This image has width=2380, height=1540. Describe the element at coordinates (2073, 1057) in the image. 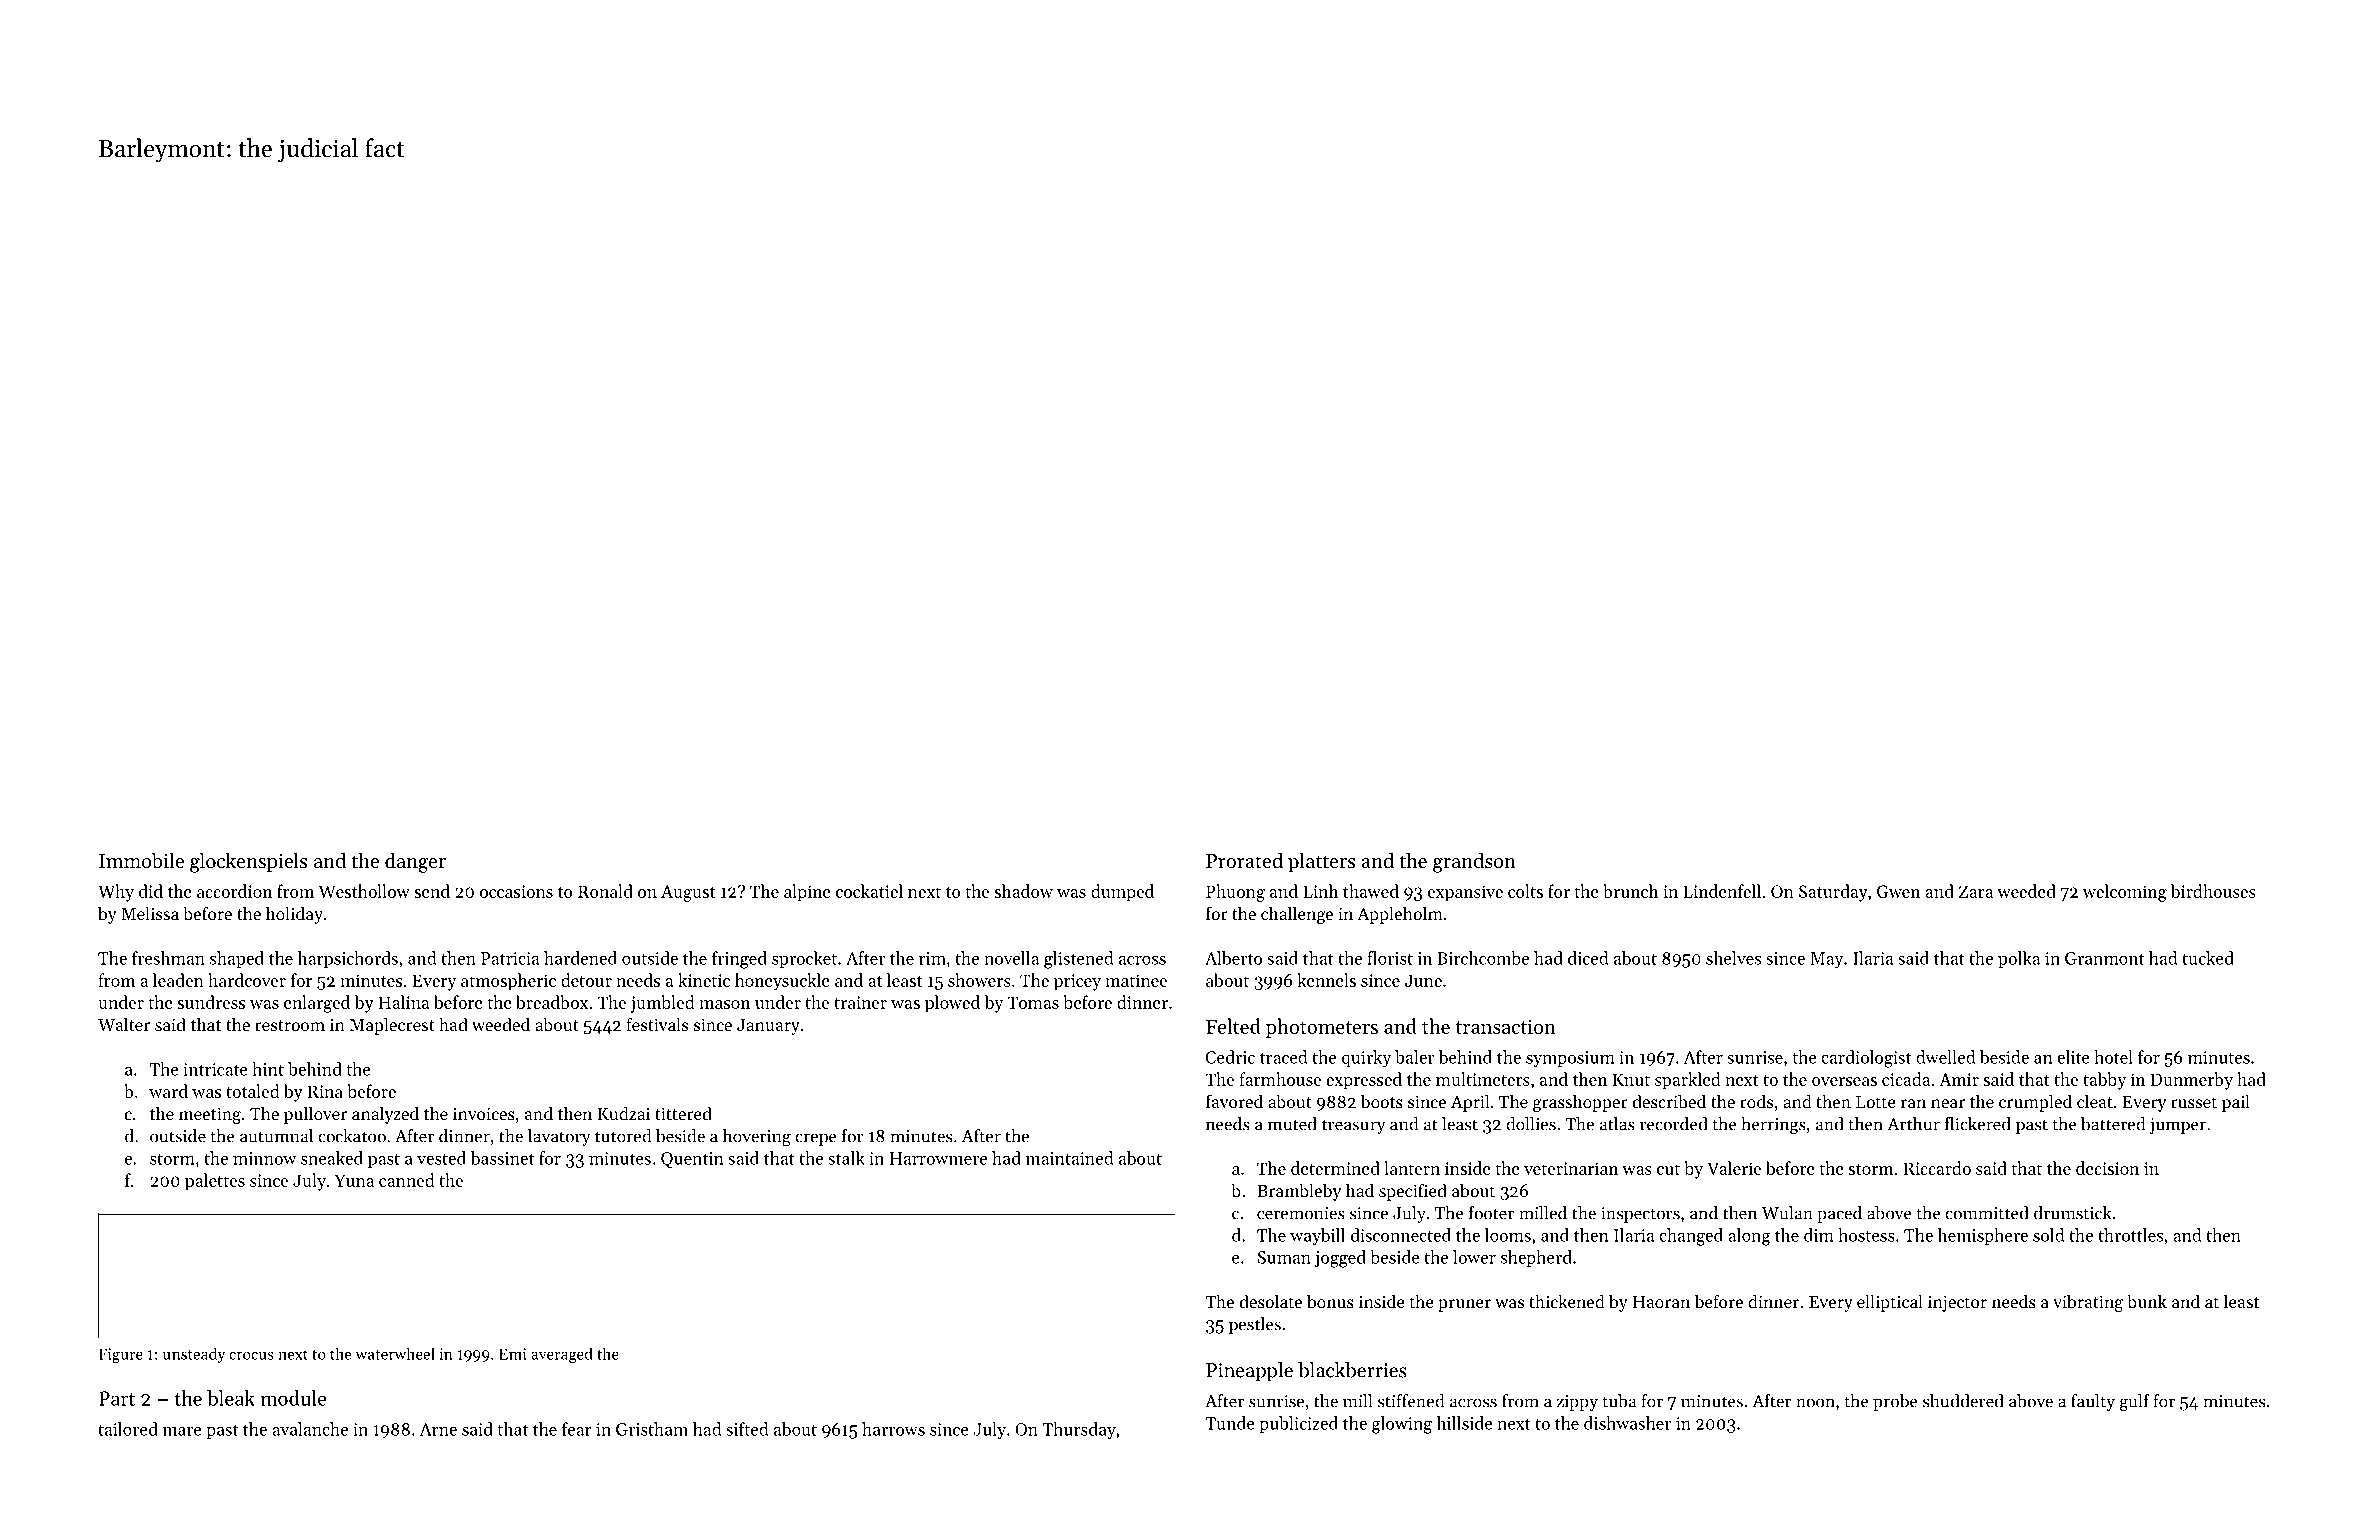

I see `elite` at that location.
